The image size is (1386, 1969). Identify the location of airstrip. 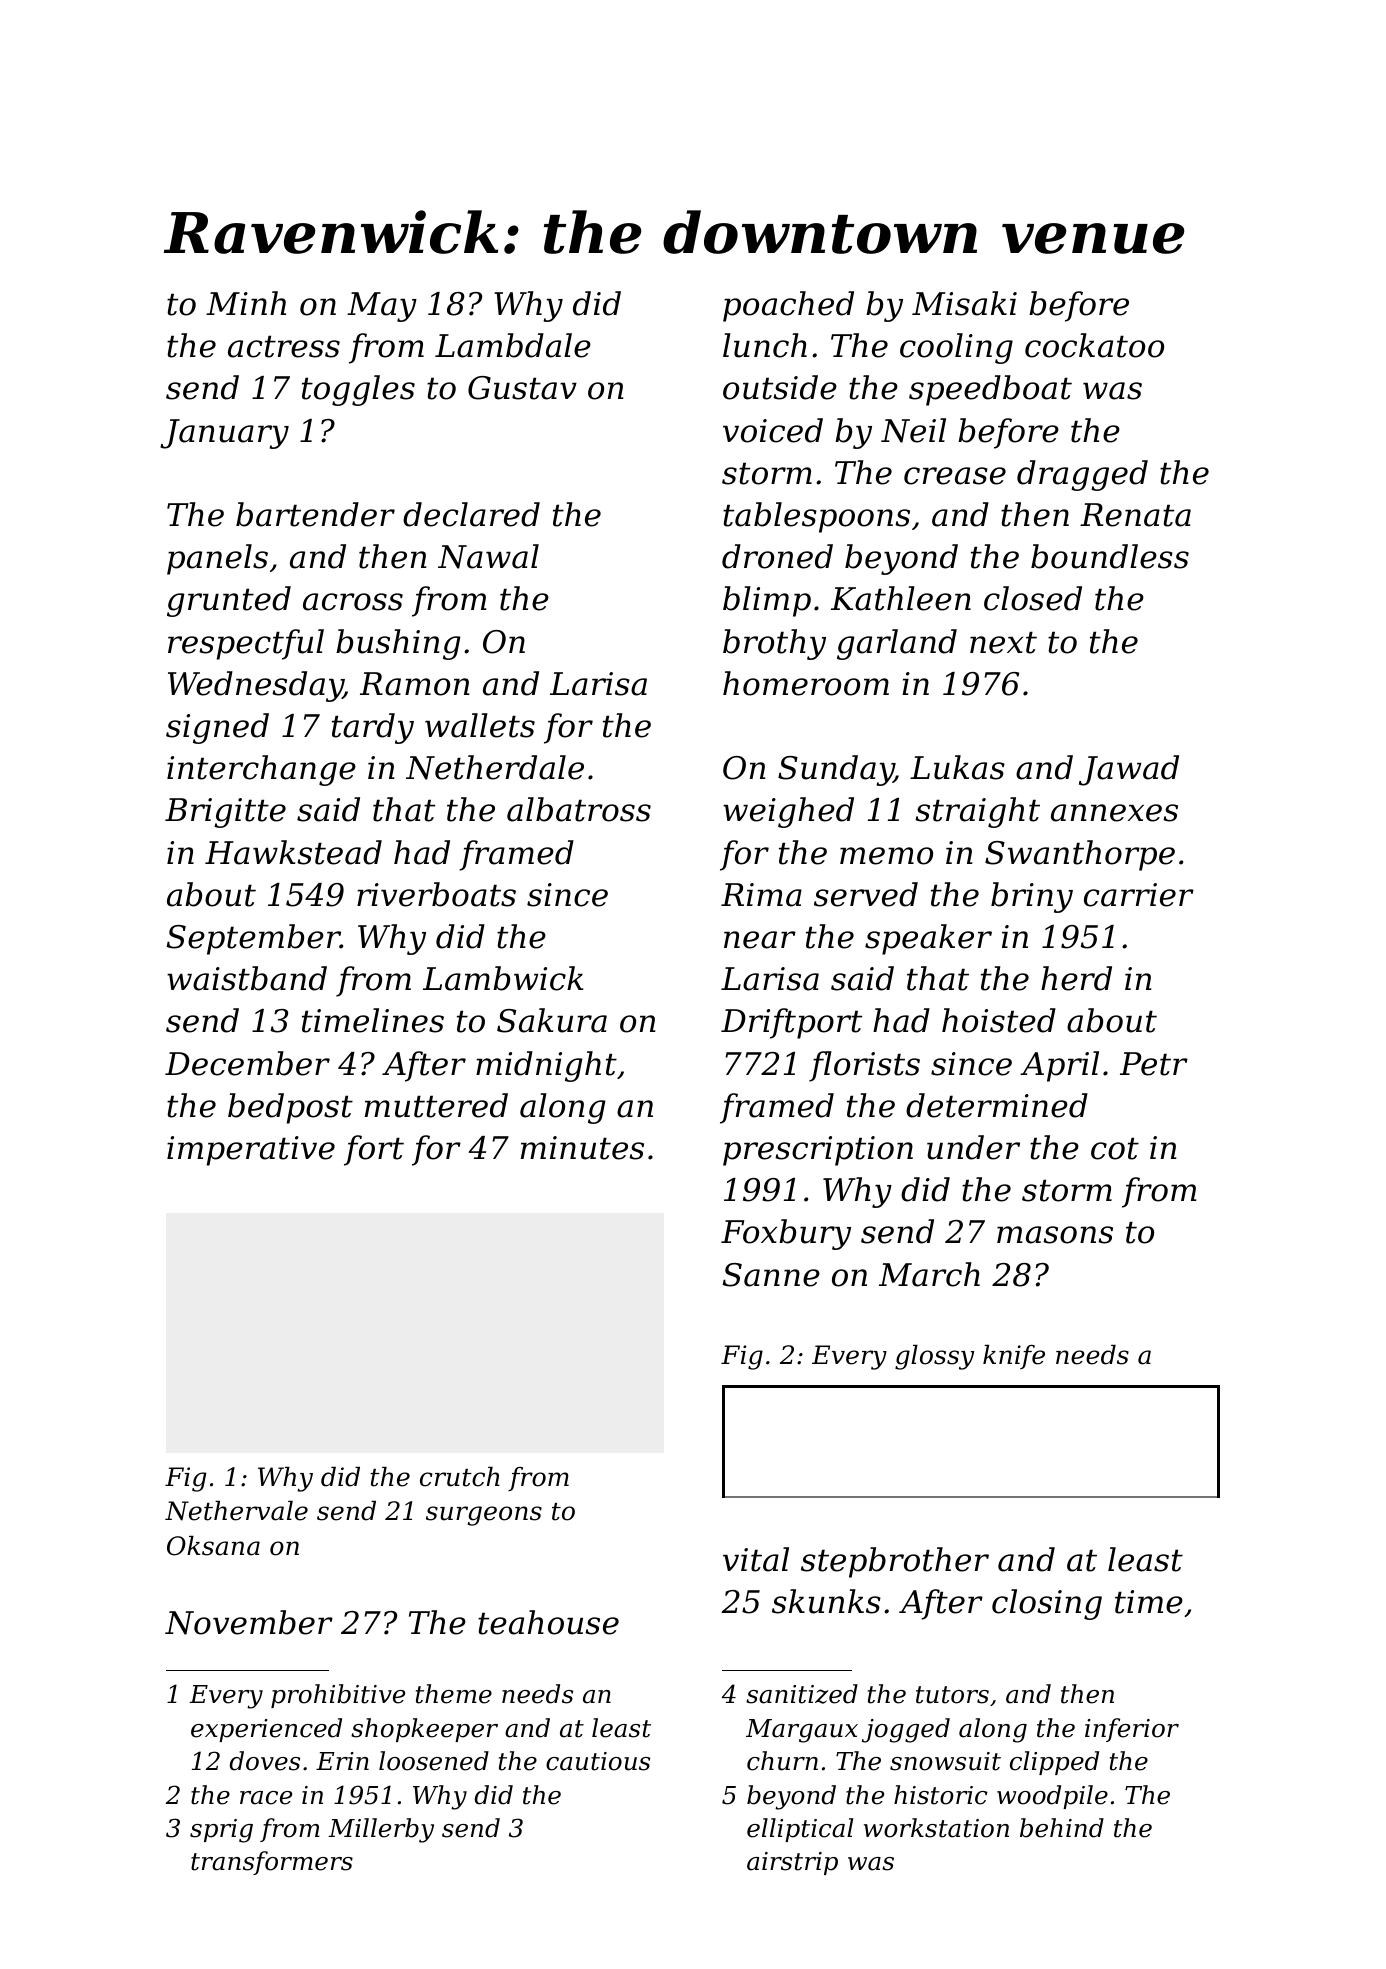
(792, 1863).
